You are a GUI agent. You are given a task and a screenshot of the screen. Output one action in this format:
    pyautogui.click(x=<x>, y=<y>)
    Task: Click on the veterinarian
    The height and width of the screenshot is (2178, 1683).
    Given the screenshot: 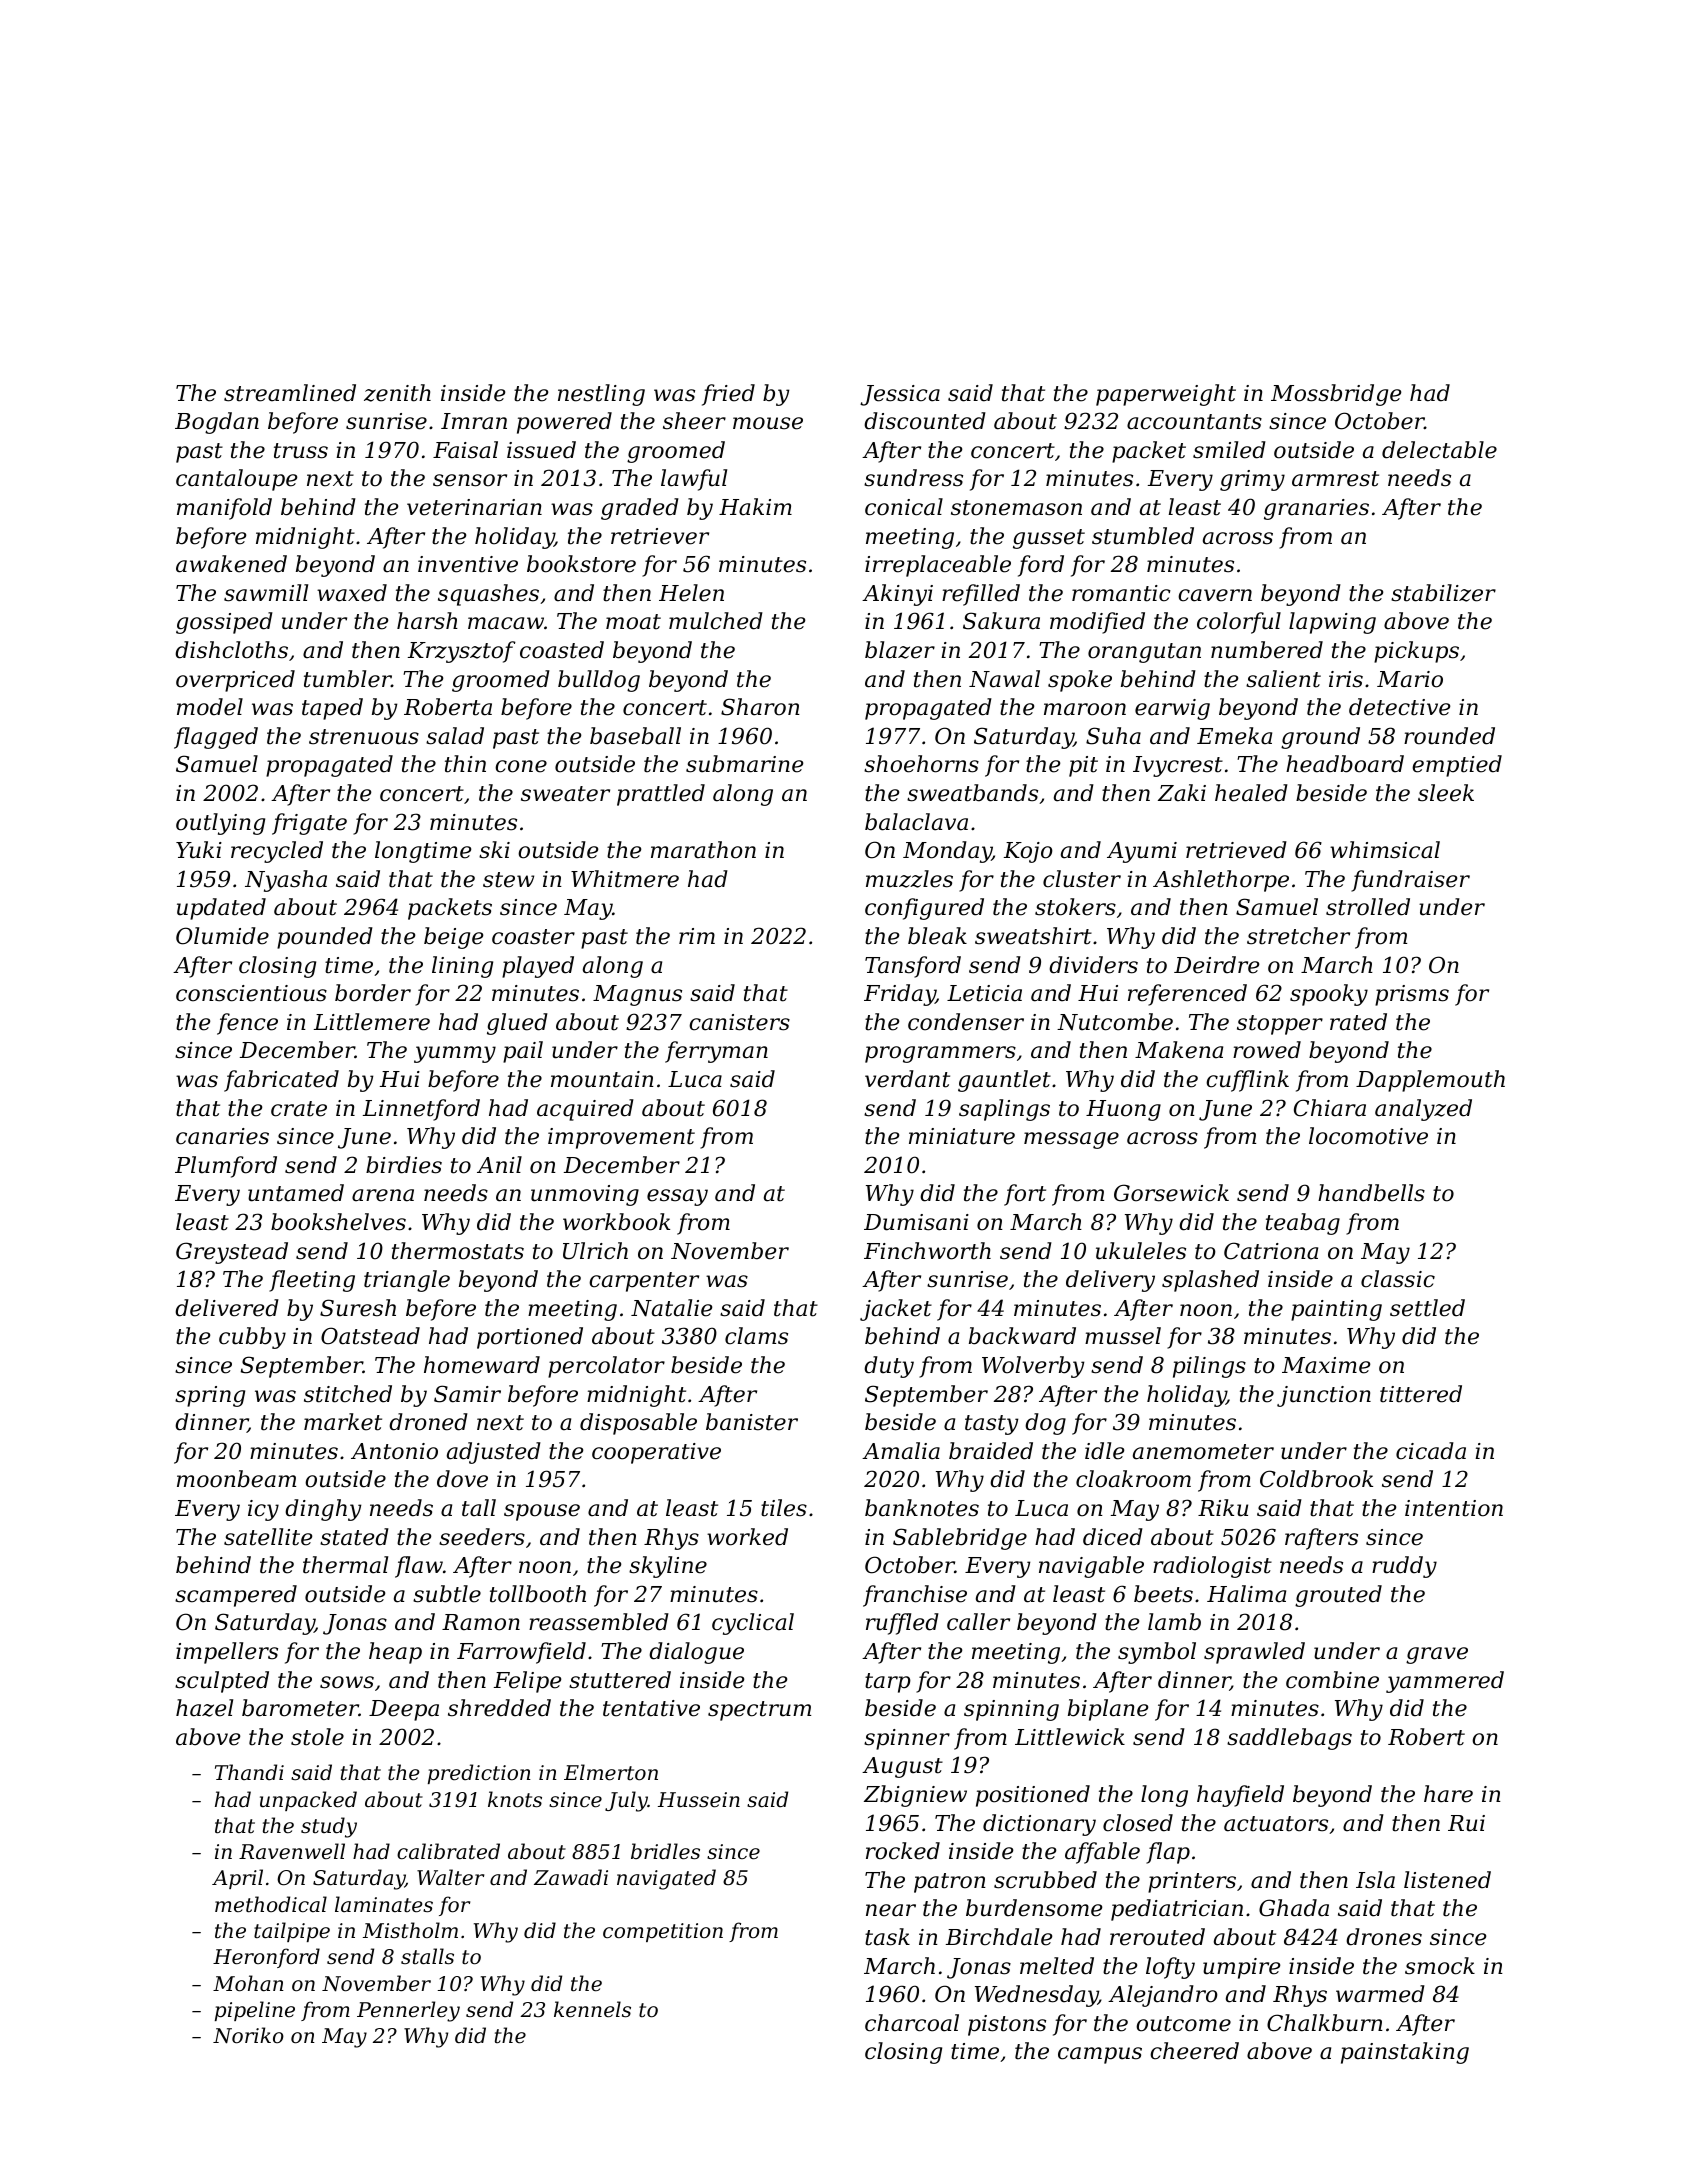 What is the action you would take?
    pyautogui.click(x=474, y=507)
